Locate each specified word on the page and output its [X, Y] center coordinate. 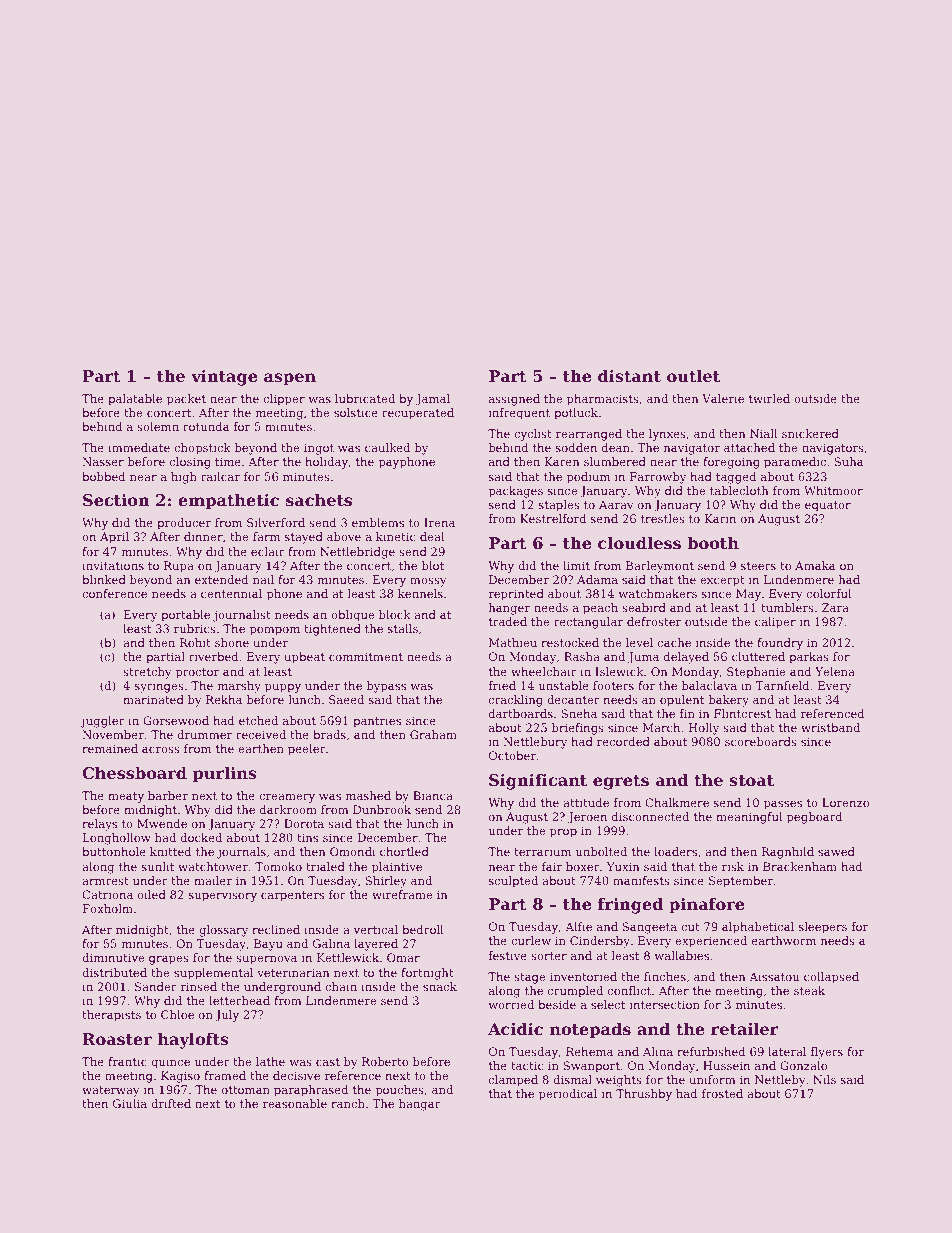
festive [508, 955]
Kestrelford [553, 518]
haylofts [193, 1041]
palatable [135, 400]
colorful [829, 593]
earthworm [784, 940]
